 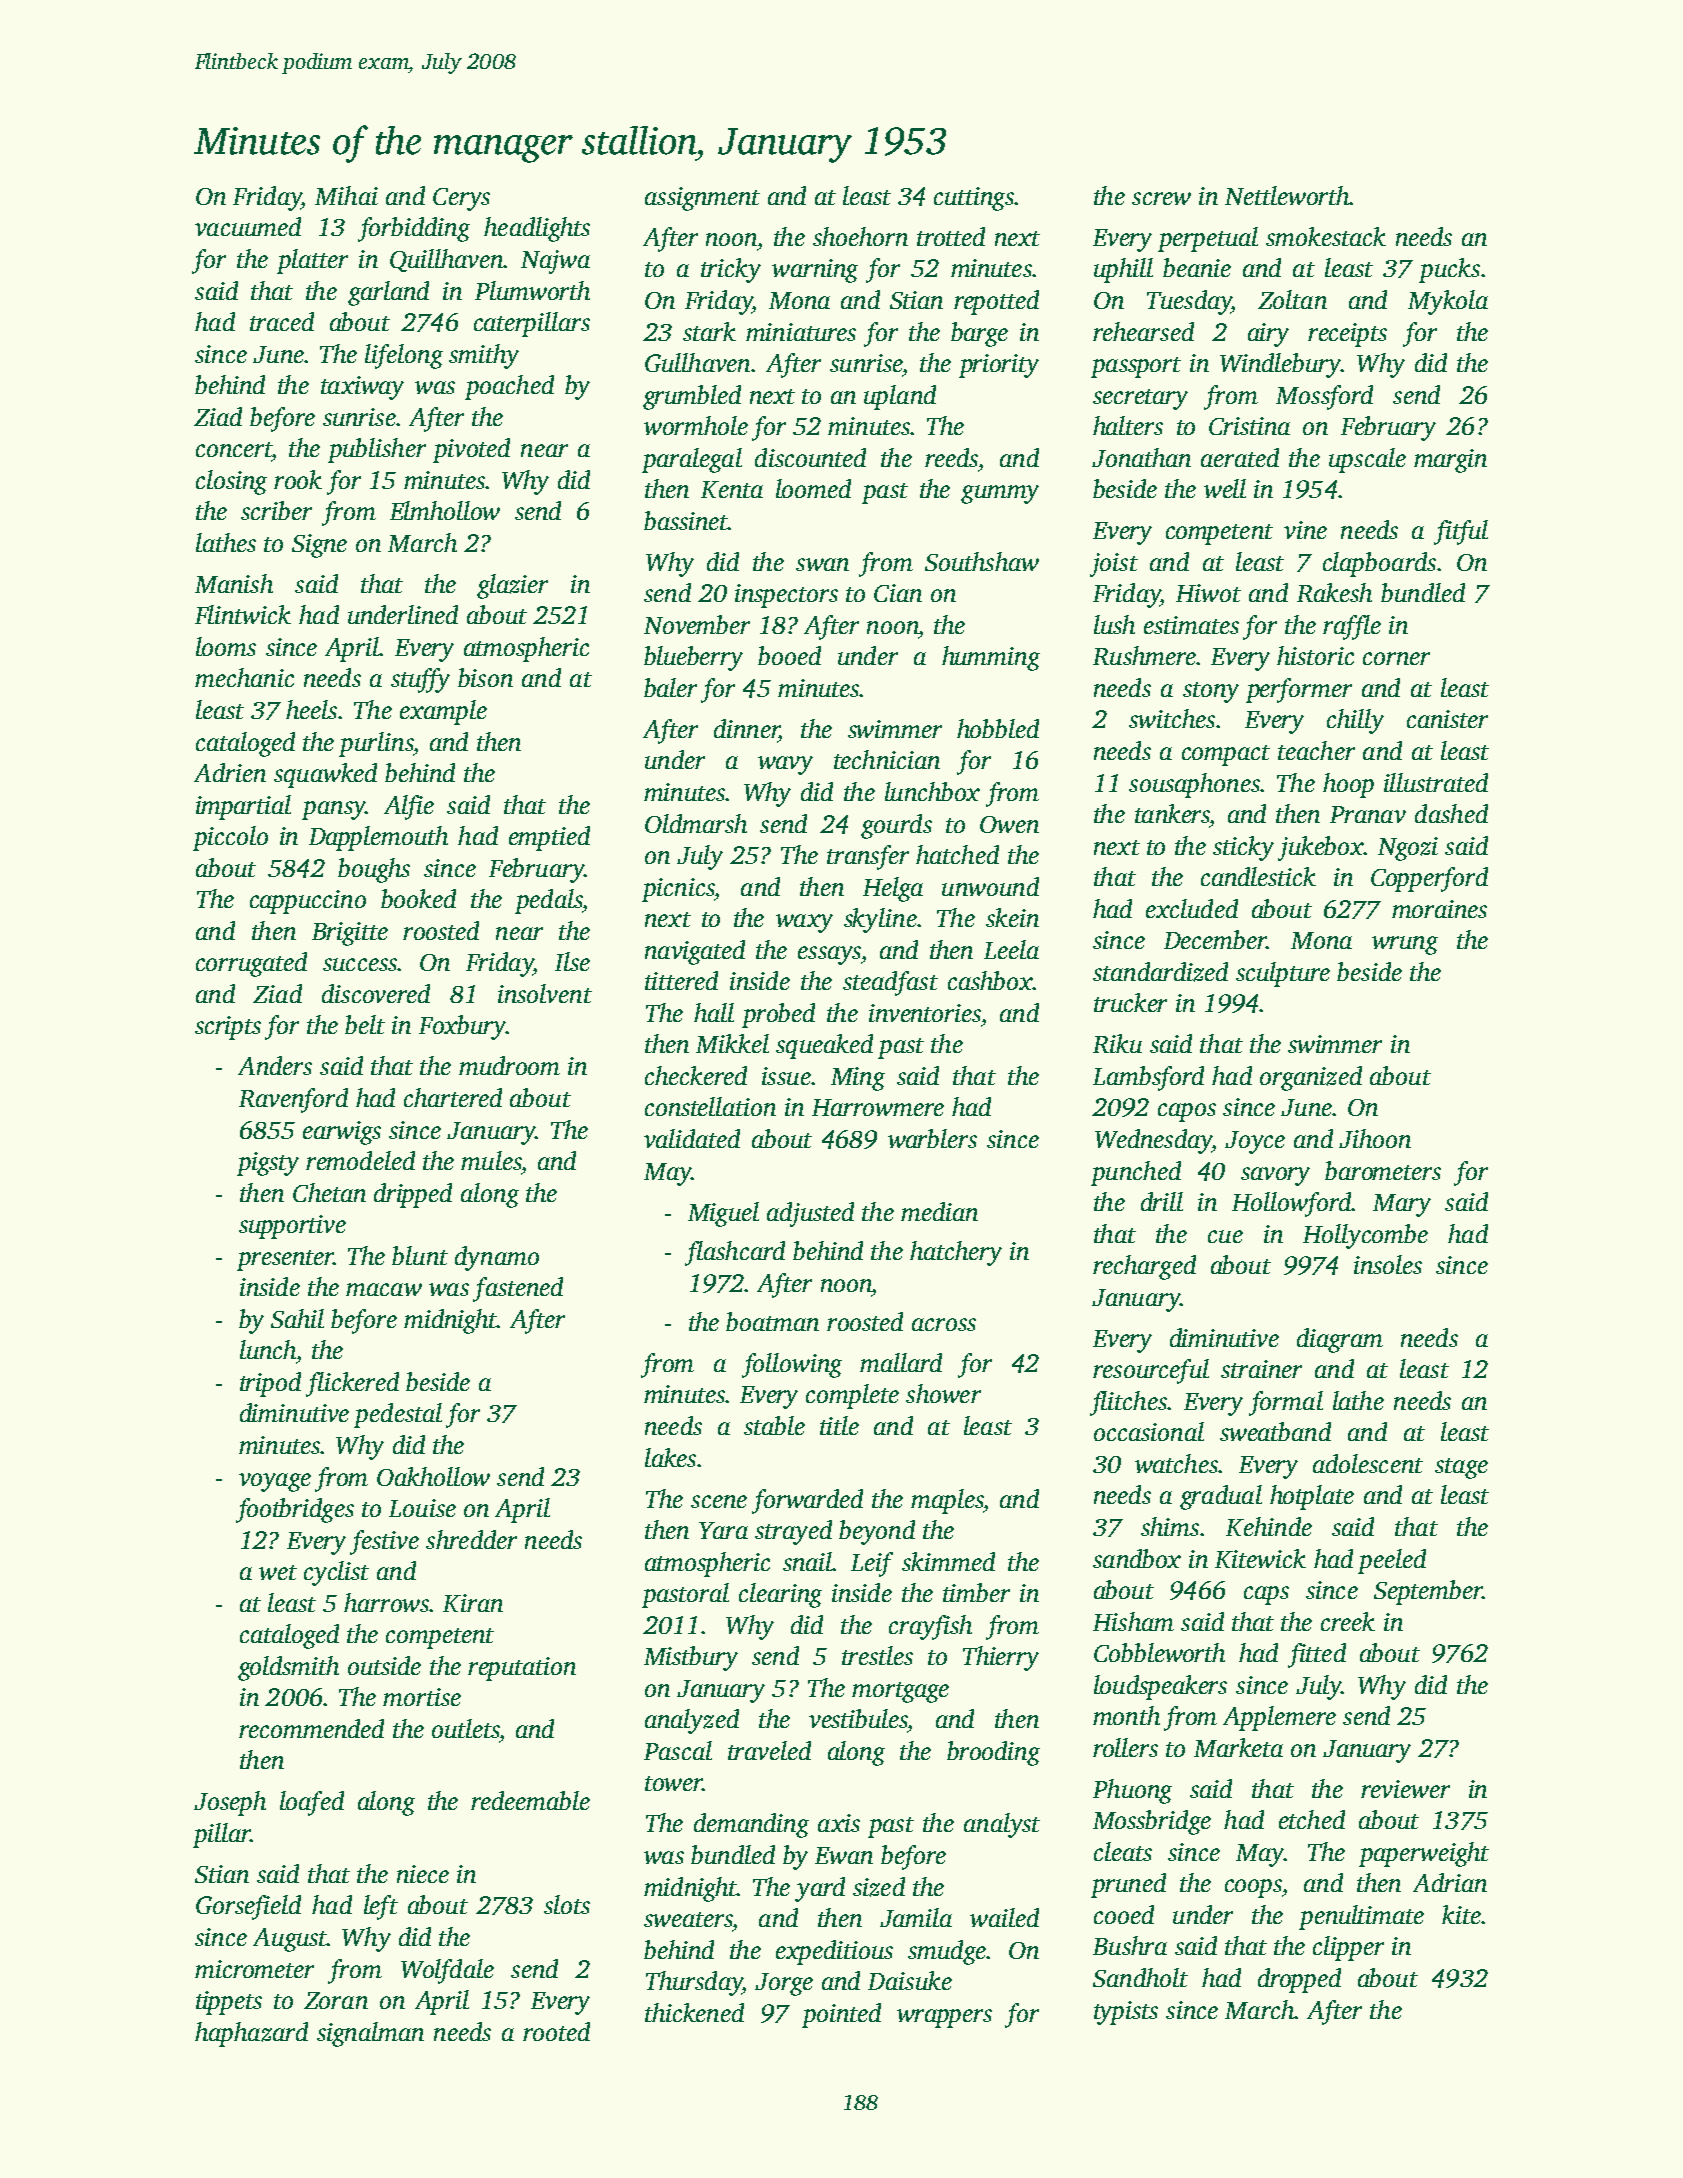 What do you see at coordinates (556, 2031) in the document?
I see `rooted` at bounding box center [556, 2031].
